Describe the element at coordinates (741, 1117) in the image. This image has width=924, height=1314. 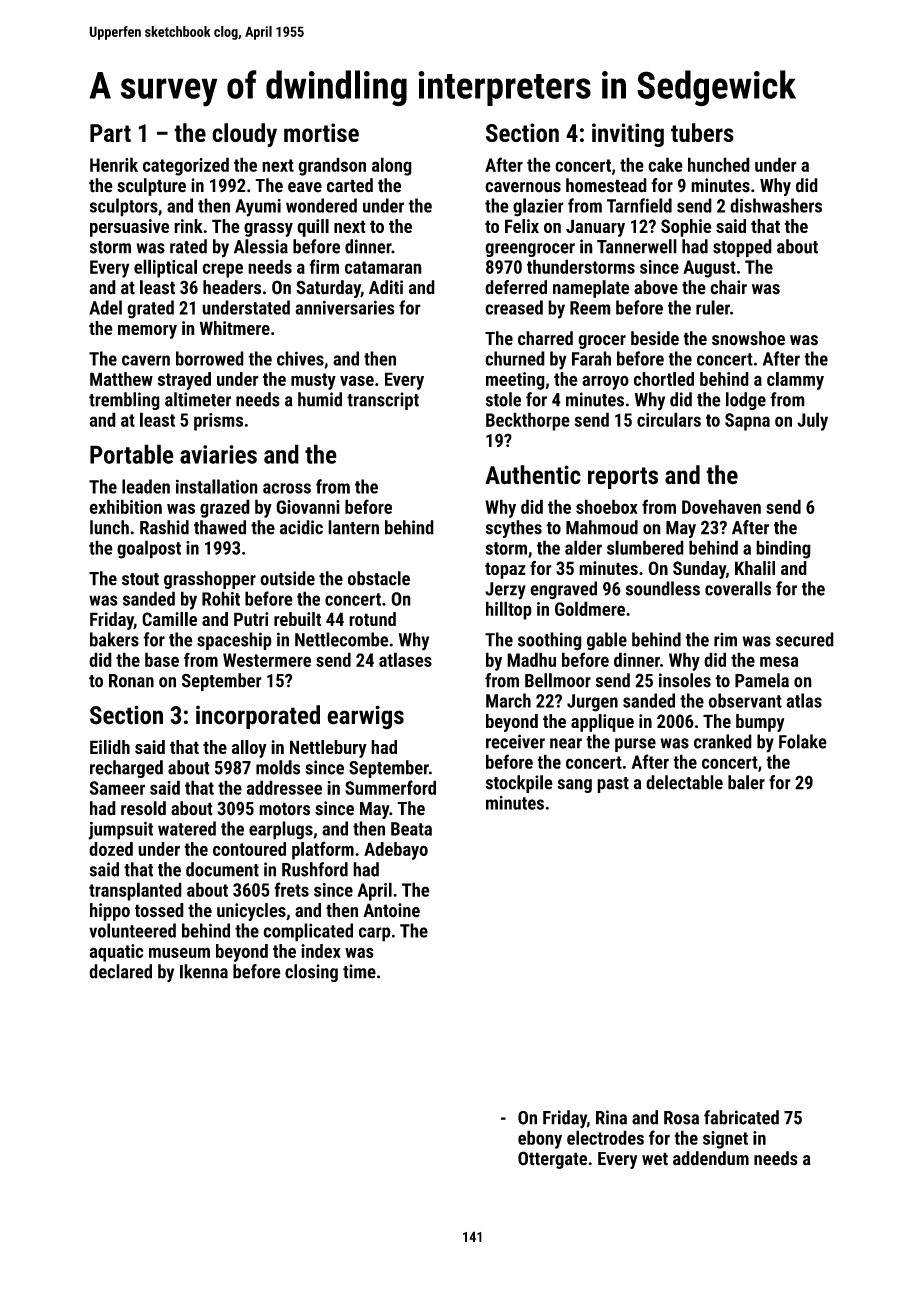
I see `fabricated` at that location.
